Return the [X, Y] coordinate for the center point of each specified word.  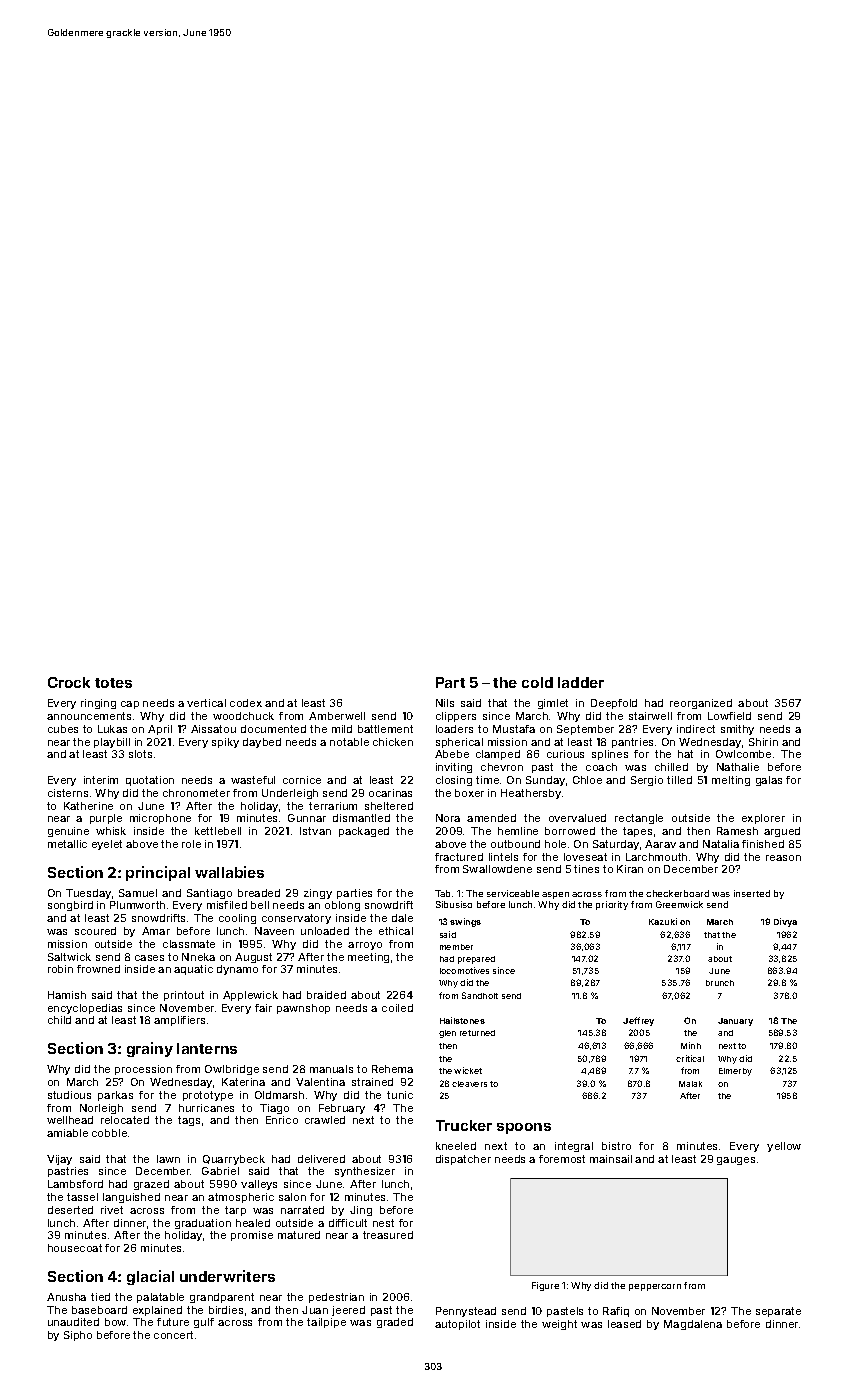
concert [173, 1335]
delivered [321, 1159]
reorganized [701, 704]
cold [537, 682]
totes [113, 683]
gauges [736, 1161]
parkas [115, 1096]
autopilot [457, 1325]
